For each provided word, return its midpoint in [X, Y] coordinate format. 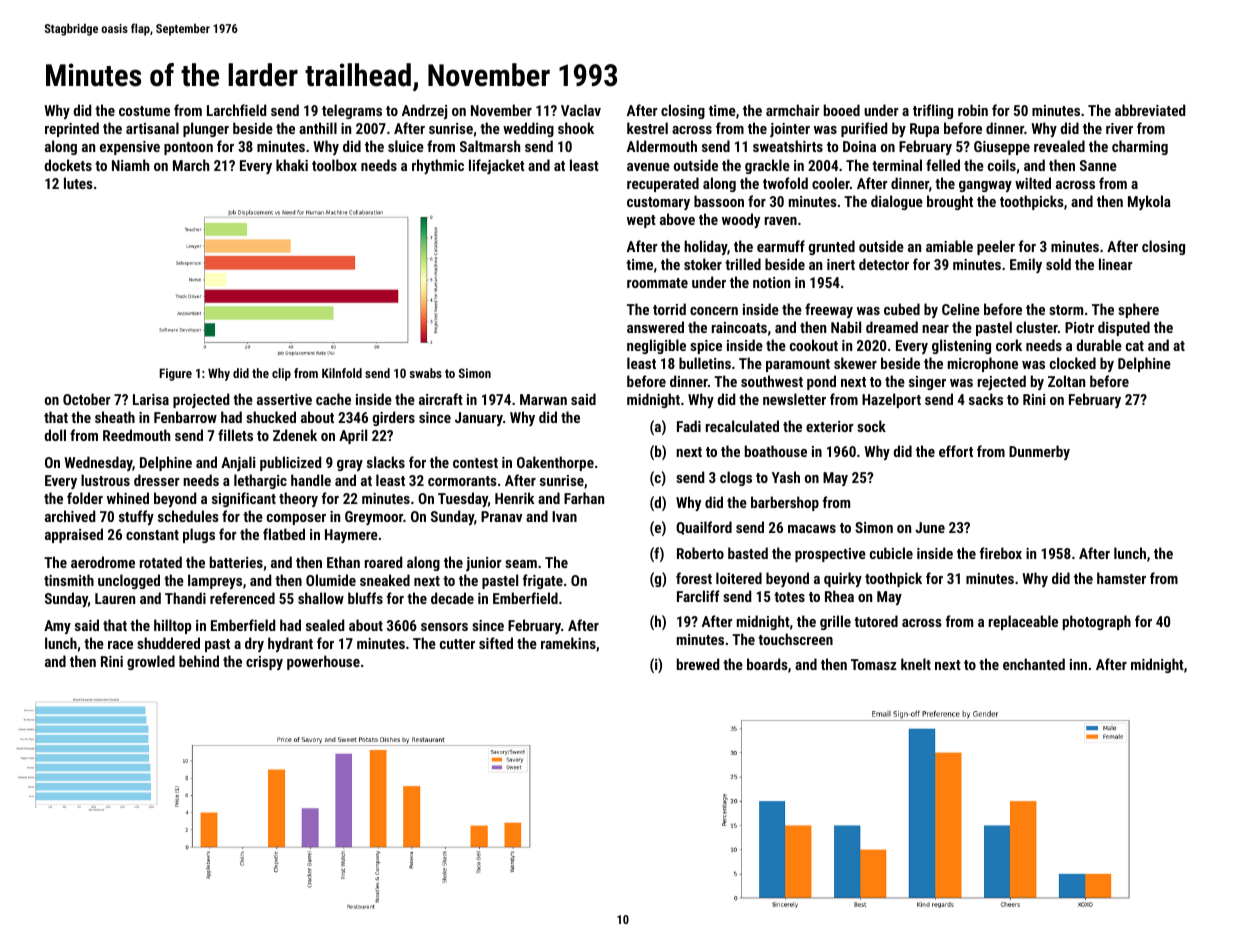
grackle [767, 166]
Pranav [501, 516]
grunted [832, 247]
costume [144, 111]
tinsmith [69, 580]
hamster [1121, 578]
